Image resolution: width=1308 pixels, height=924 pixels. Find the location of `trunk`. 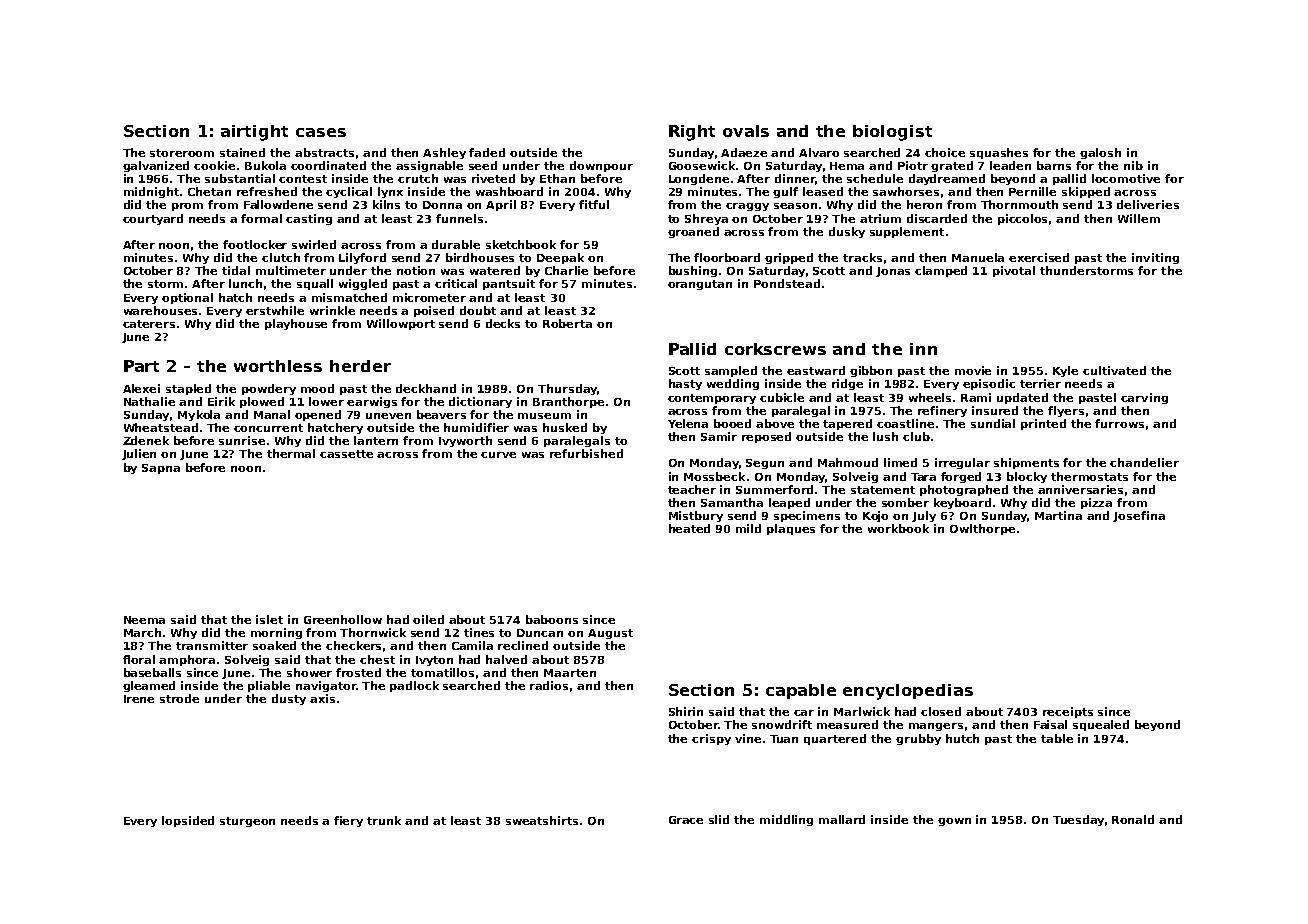

trunk is located at coordinates (384, 820).
